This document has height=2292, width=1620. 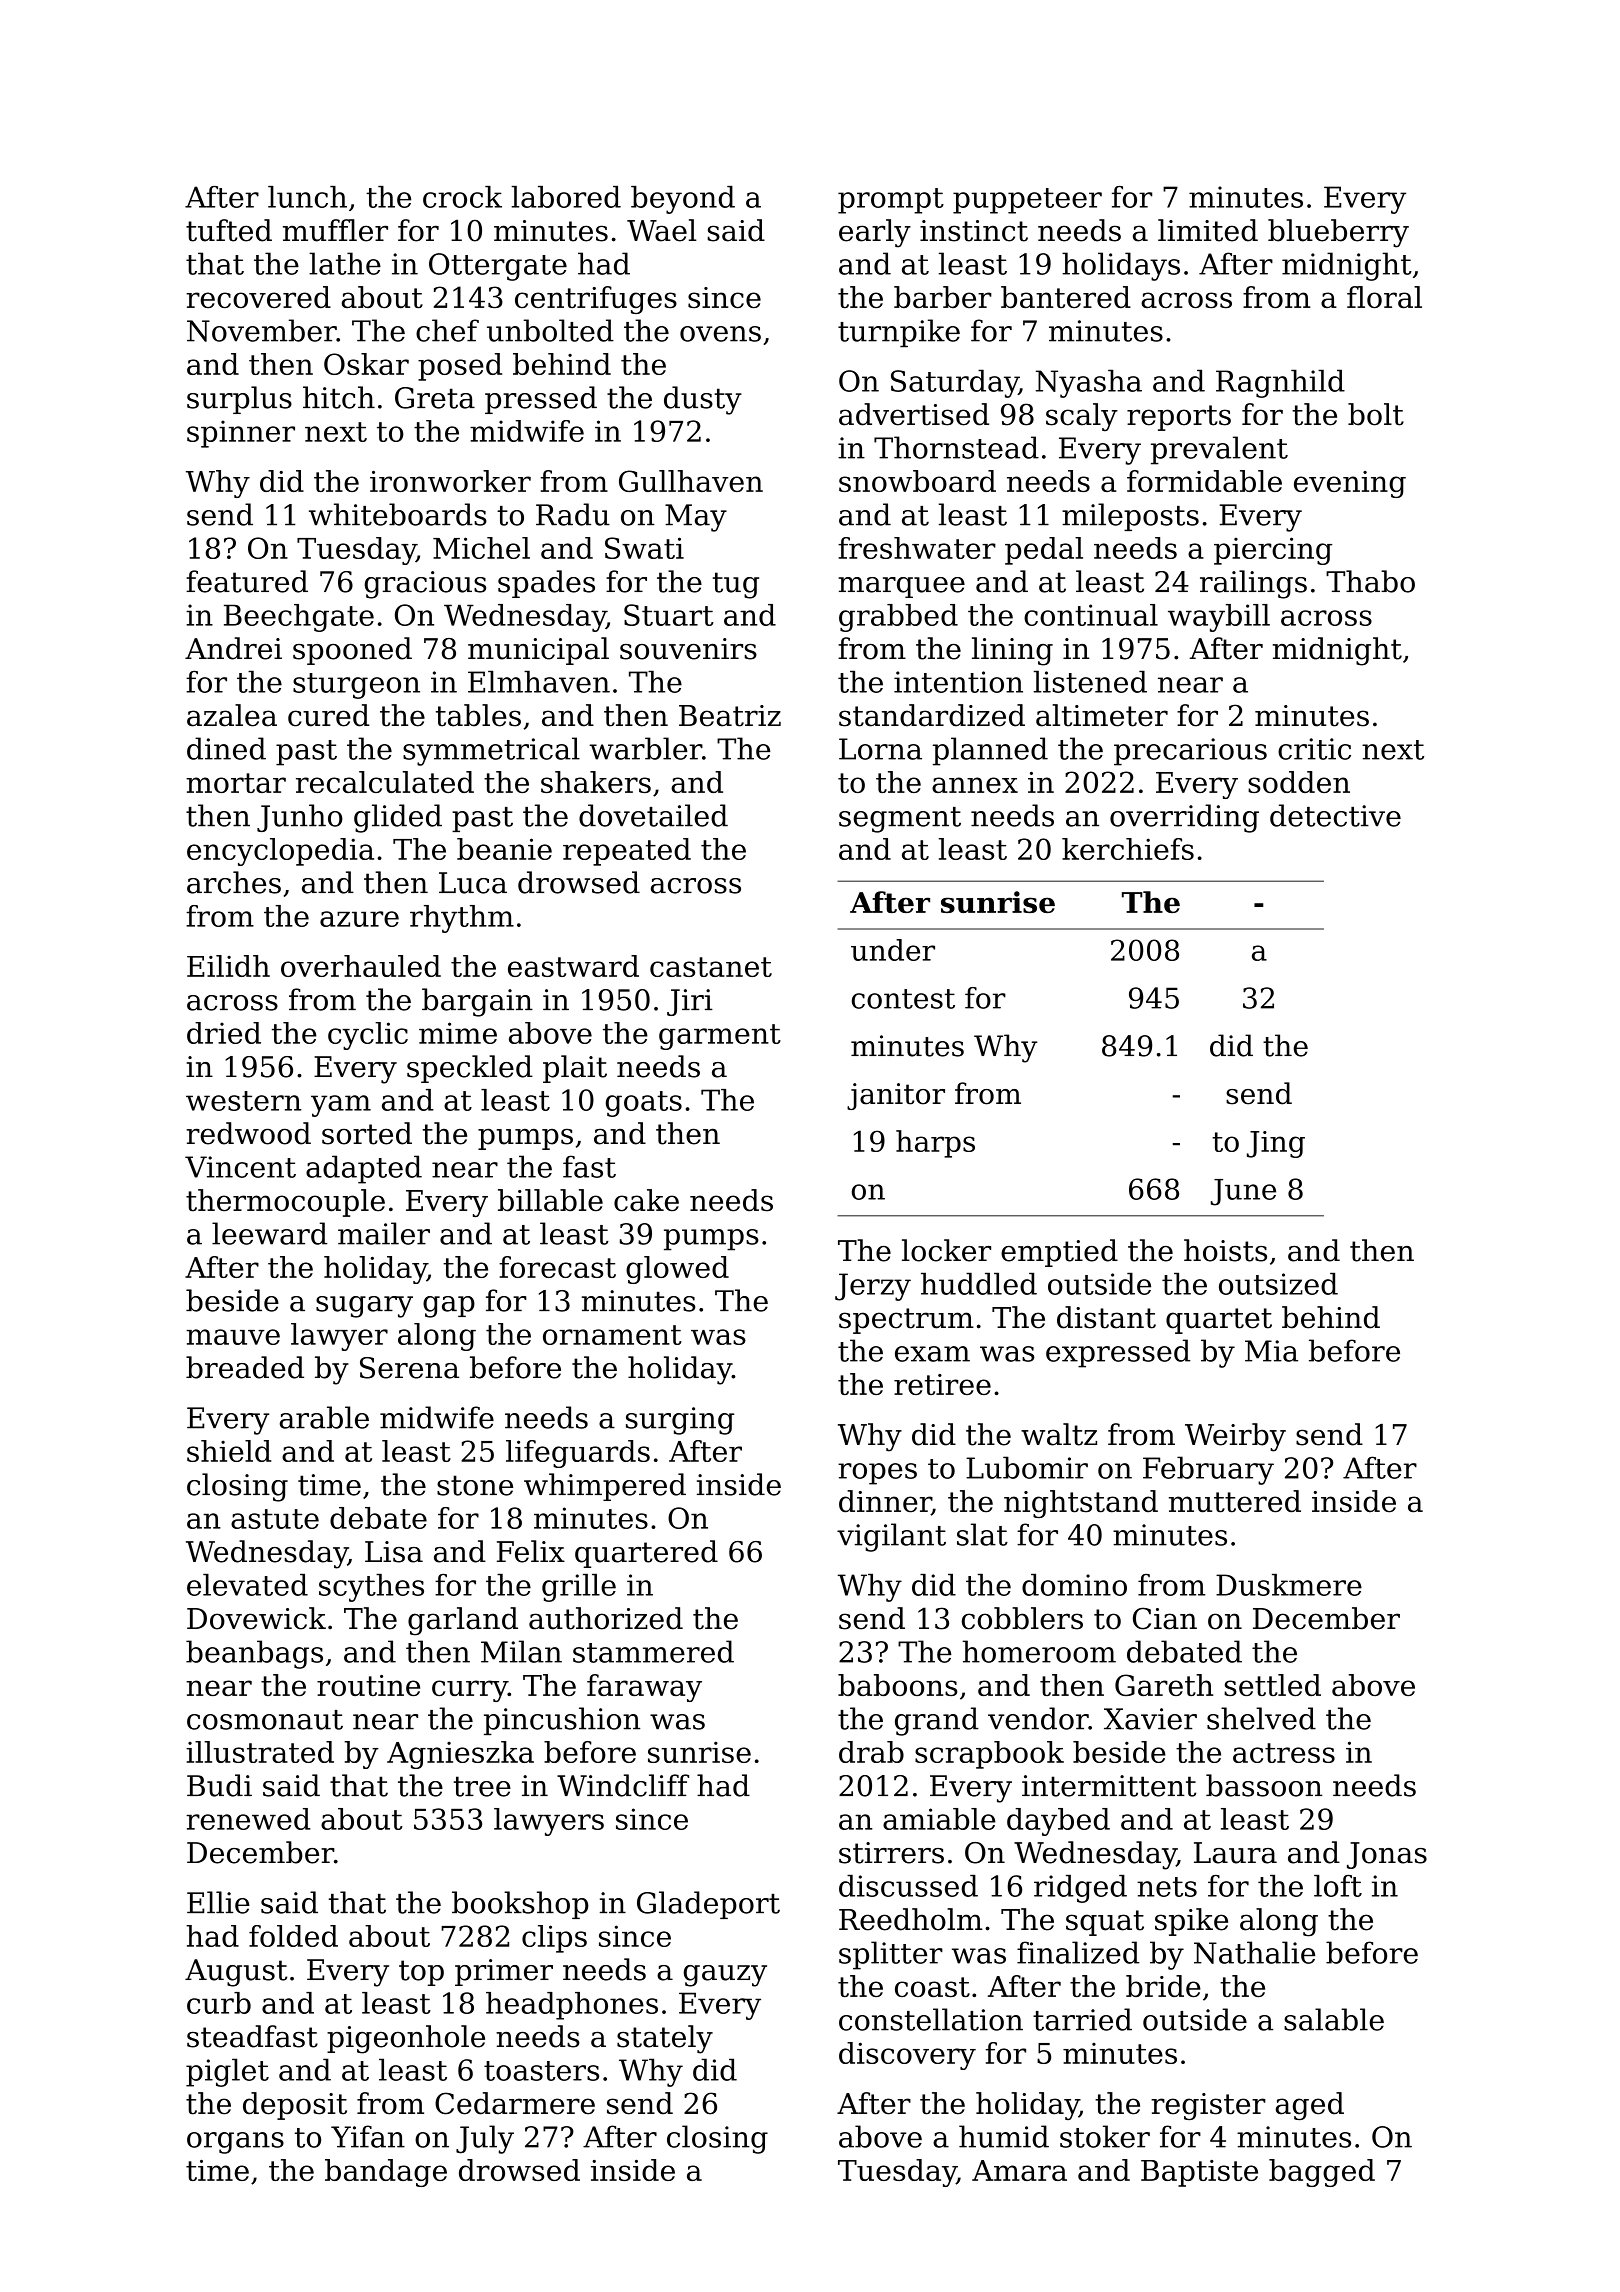 I want to click on Saturday, so click(x=955, y=383).
